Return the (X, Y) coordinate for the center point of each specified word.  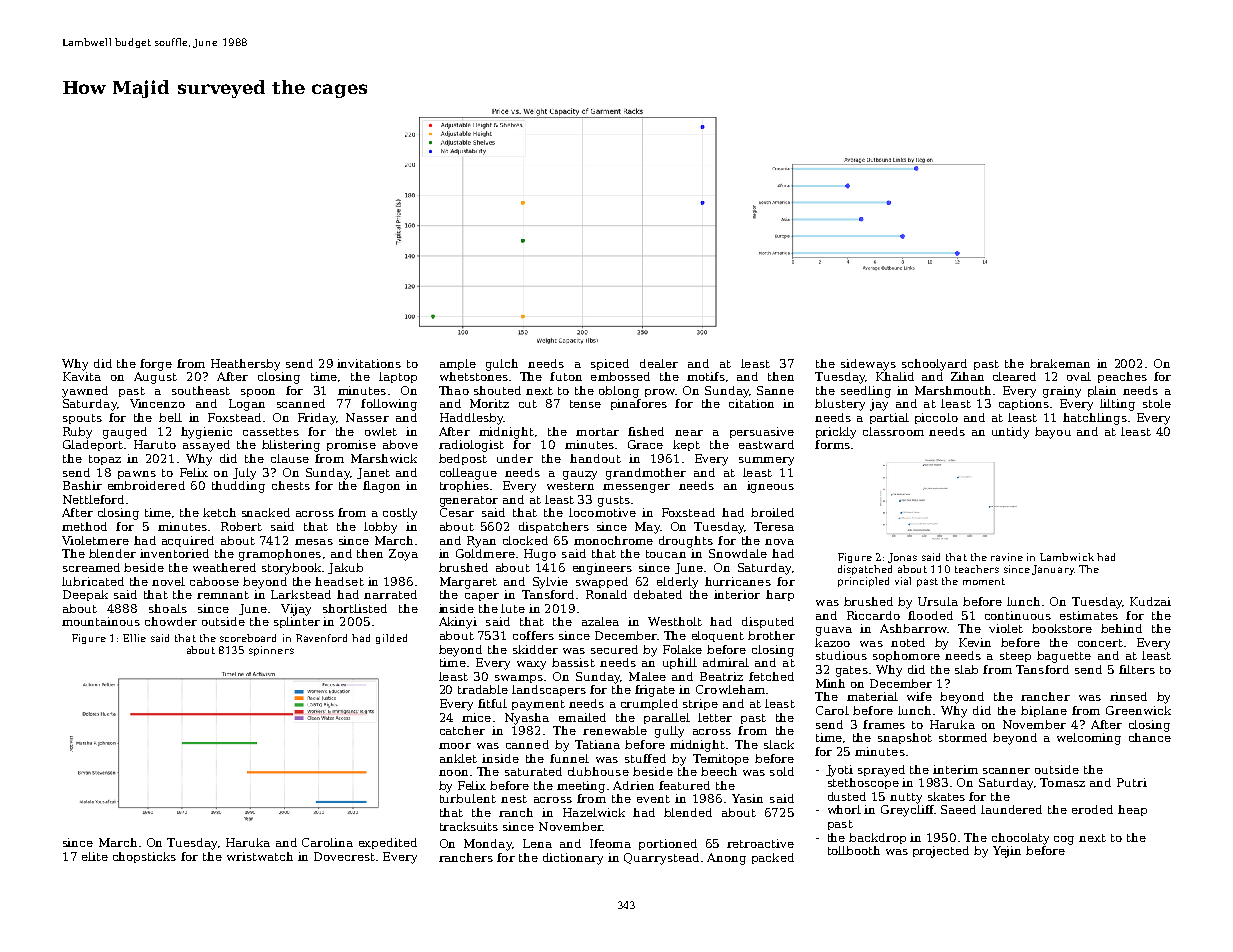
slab (966, 669)
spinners (271, 651)
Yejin (1007, 852)
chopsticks (144, 857)
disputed (768, 622)
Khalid (895, 376)
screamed (91, 567)
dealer (659, 363)
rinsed (1128, 696)
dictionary (573, 859)
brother (771, 635)
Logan (247, 405)
